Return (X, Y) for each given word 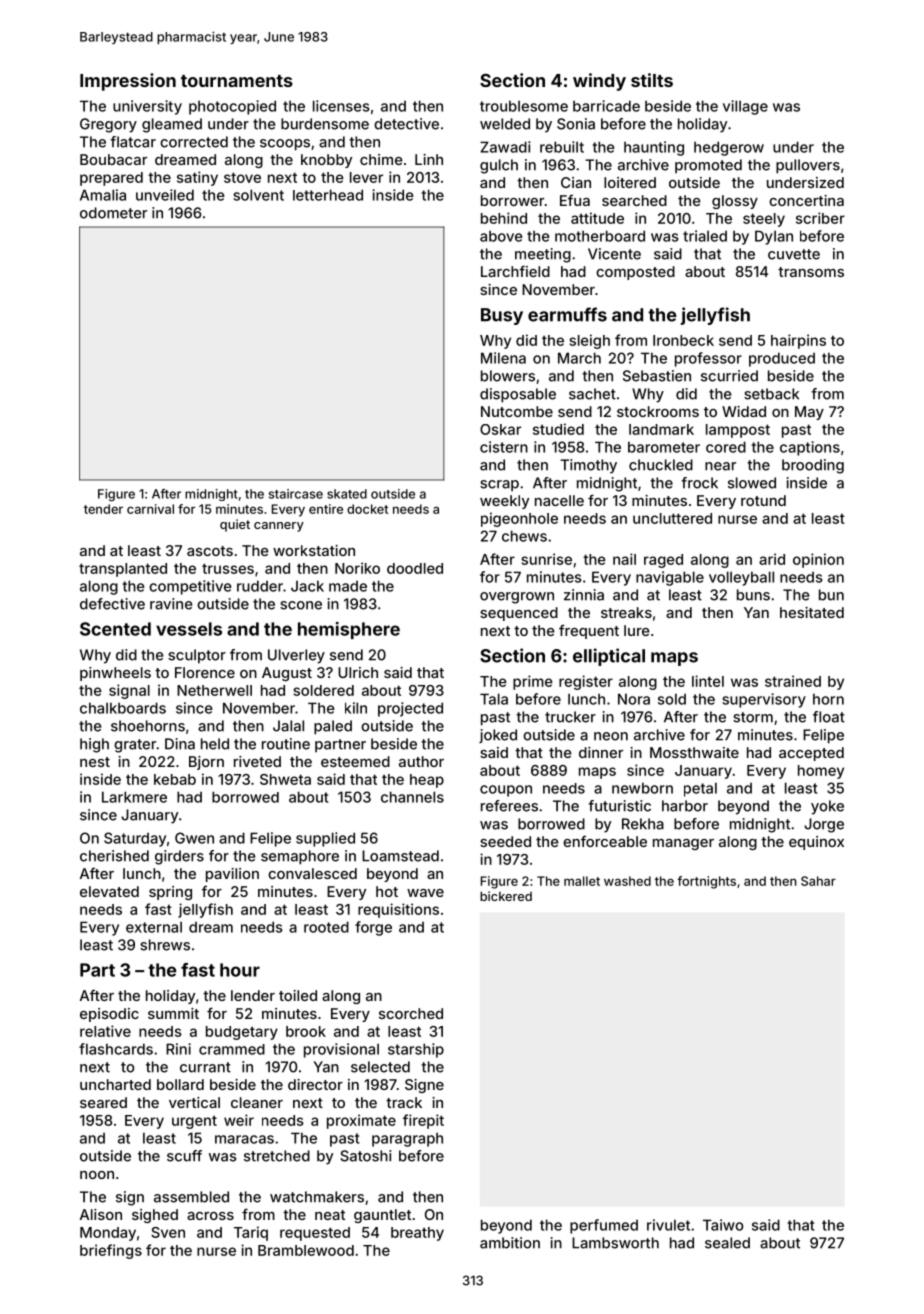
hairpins (798, 341)
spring (170, 893)
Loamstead (400, 856)
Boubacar (113, 159)
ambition (510, 1243)
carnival (150, 509)
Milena (503, 358)
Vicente (614, 254)
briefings (111, 1251)
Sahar (818, 881)
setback (771, 394)
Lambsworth (615, 1243)
